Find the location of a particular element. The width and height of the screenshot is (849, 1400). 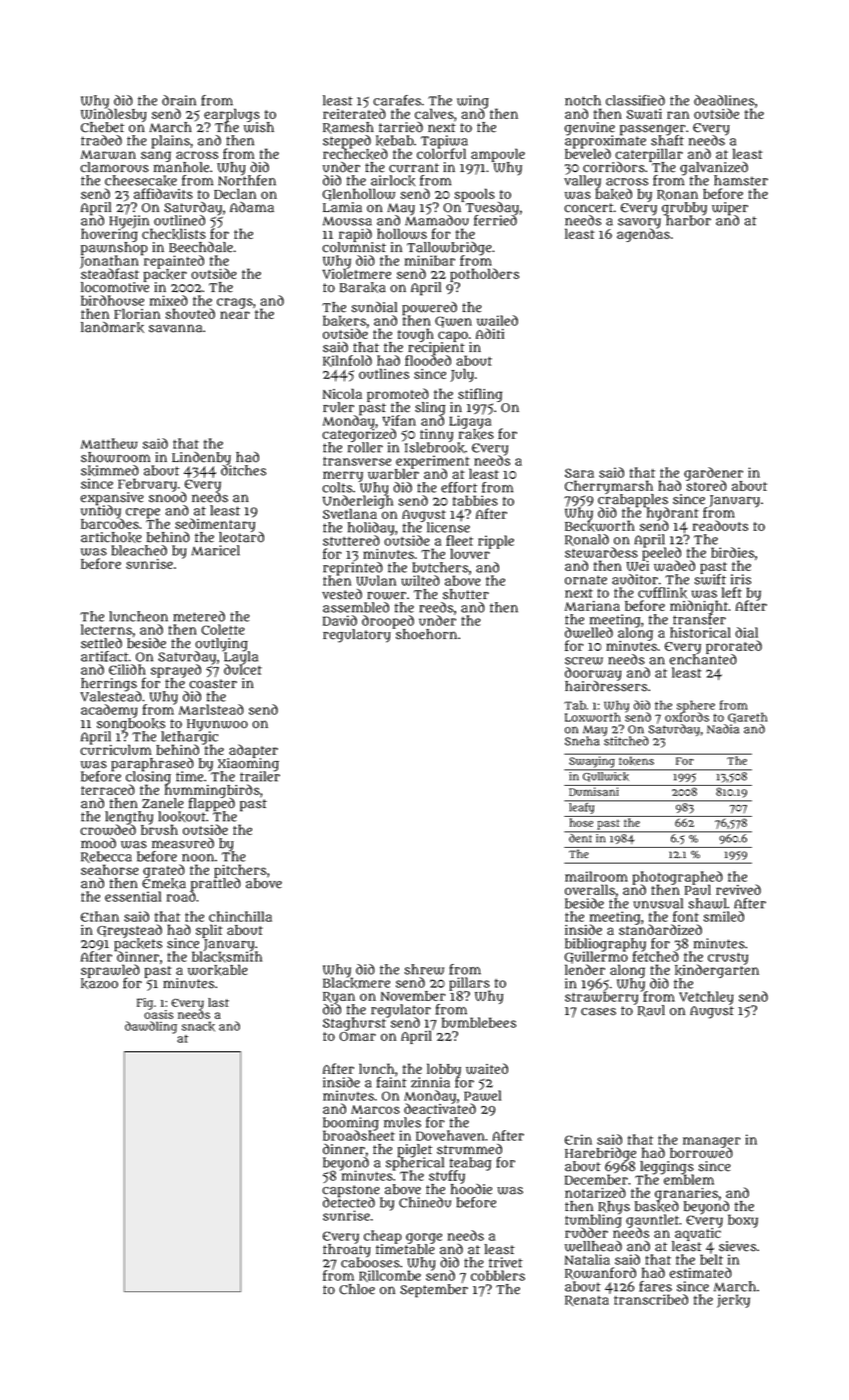

ampoule is located at coordinates (498, 155).
